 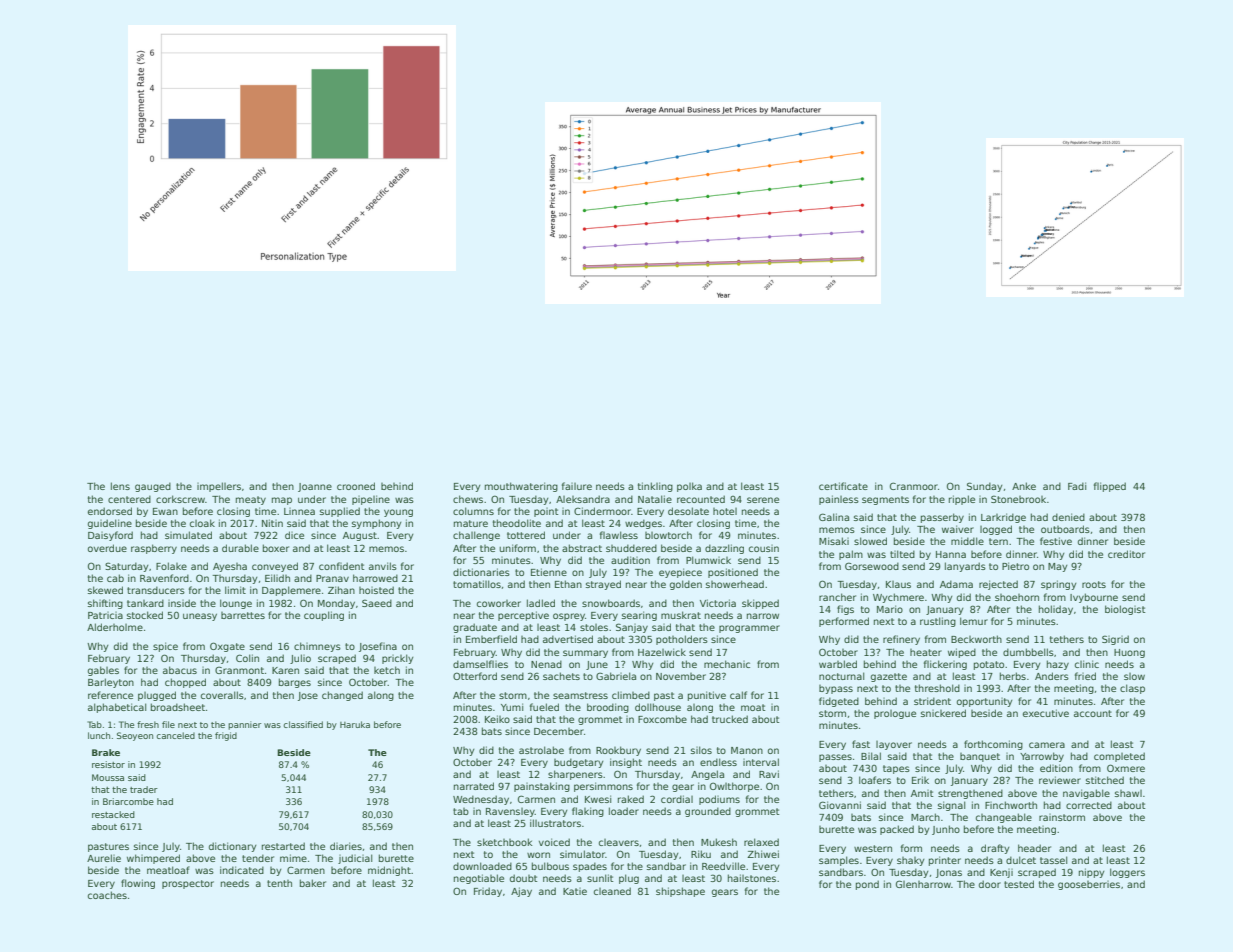 What do you see at coordinates (582, 548) in the screenshot?
I see `abstract` at bounding box center [582, 548].
